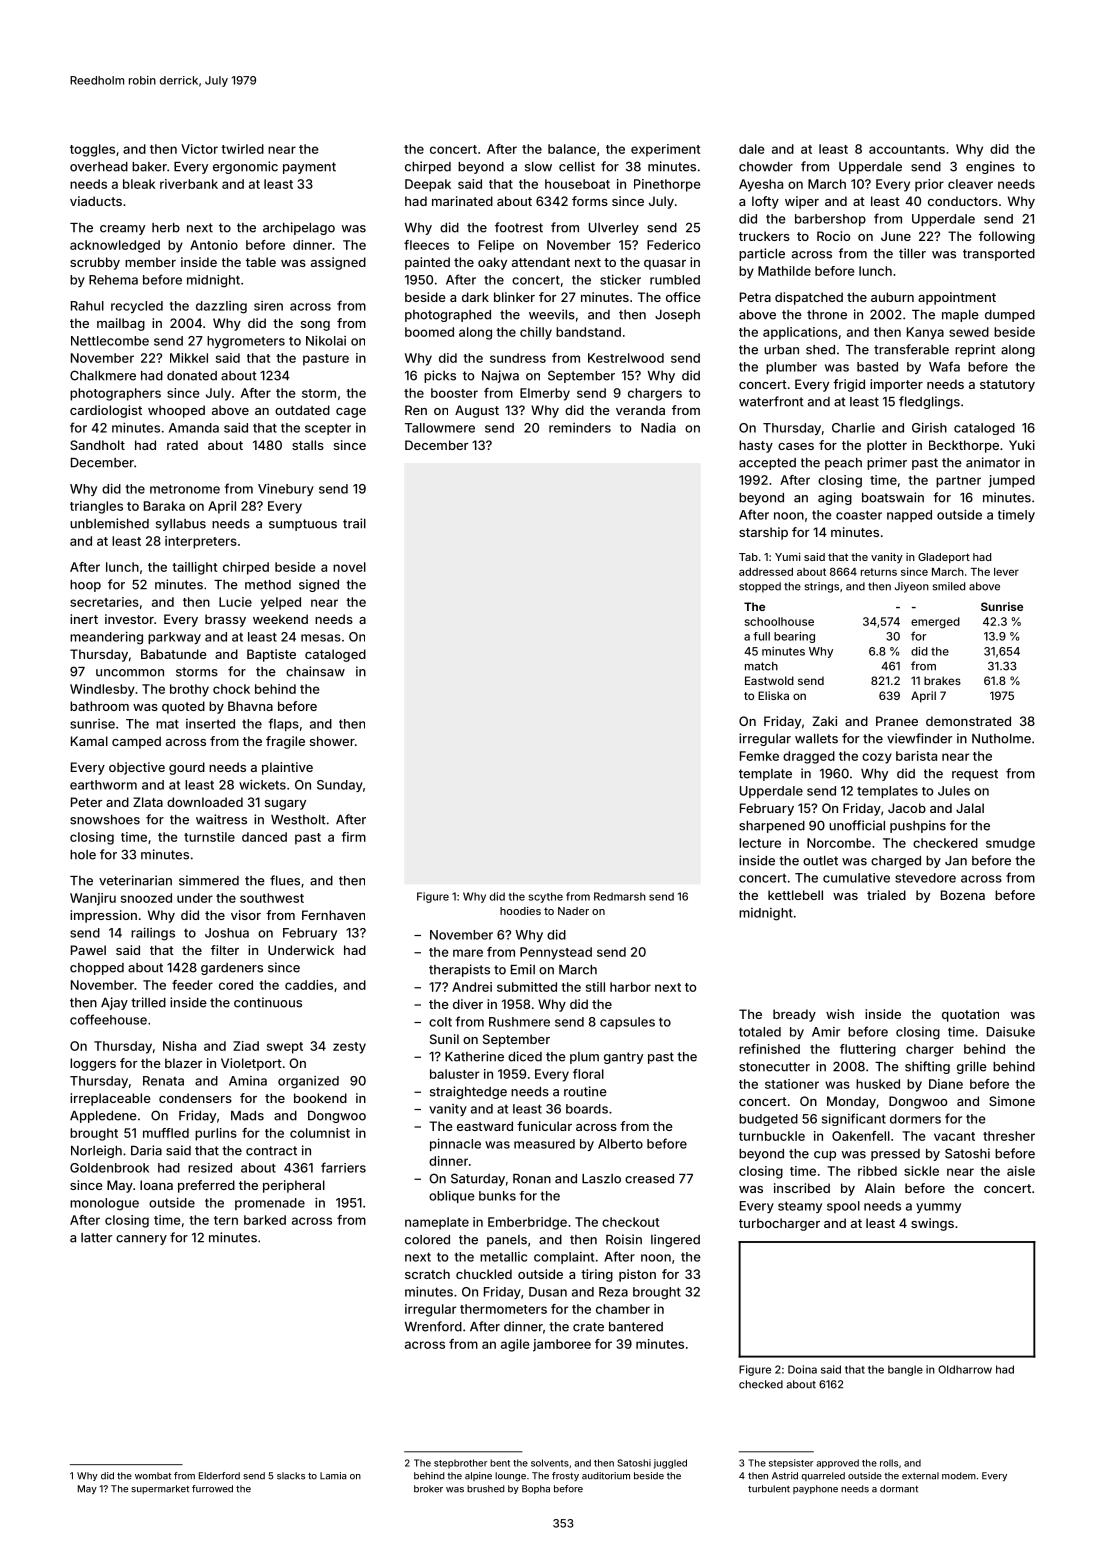 This screenshot has height=1563, width=1105. Describe the element at coordinates (1011, 1032) in the screenshot. I see `Daisuke` at that location.
